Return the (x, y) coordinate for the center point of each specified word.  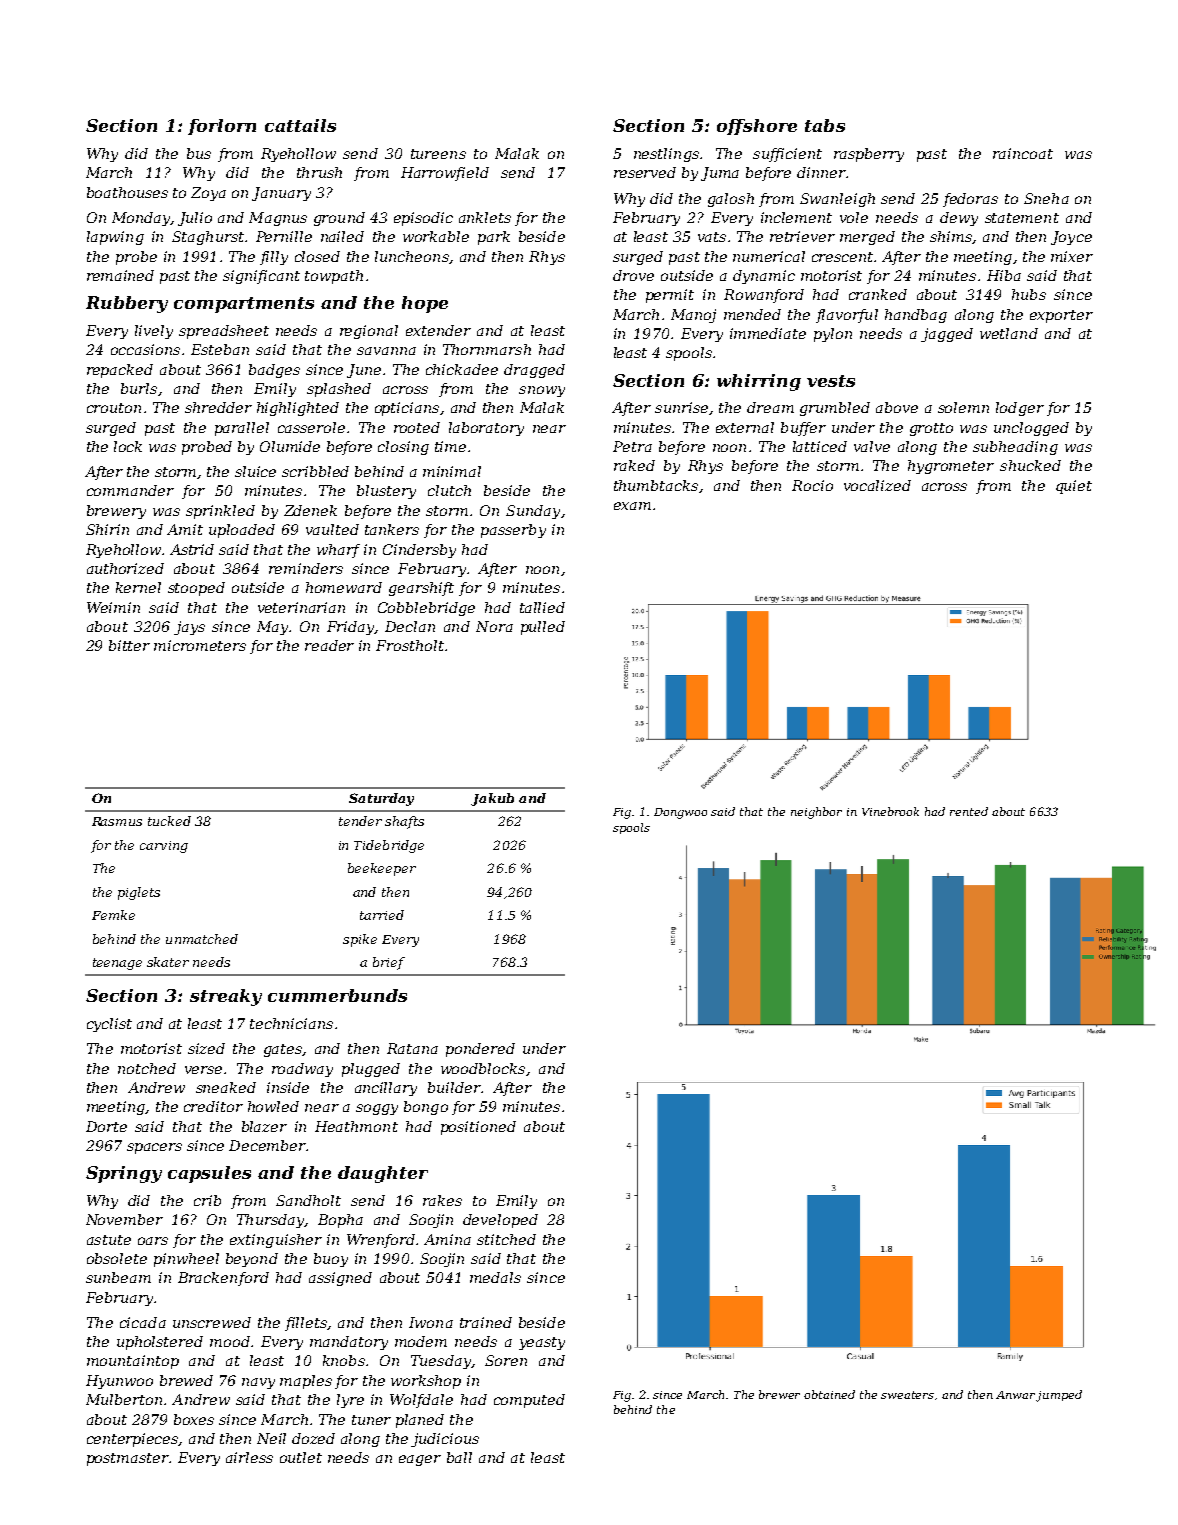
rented (969, 811)
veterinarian (301, 607)
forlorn (222, 127)
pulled (543, 628)
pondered (480, 1050)
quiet (1074, 487)
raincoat (1023, 153)
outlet (301, 1457)
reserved (645, 172)
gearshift (421, 589)
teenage (117, 964)
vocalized (877, 485)
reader (329, 645)
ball (459, 1457)
